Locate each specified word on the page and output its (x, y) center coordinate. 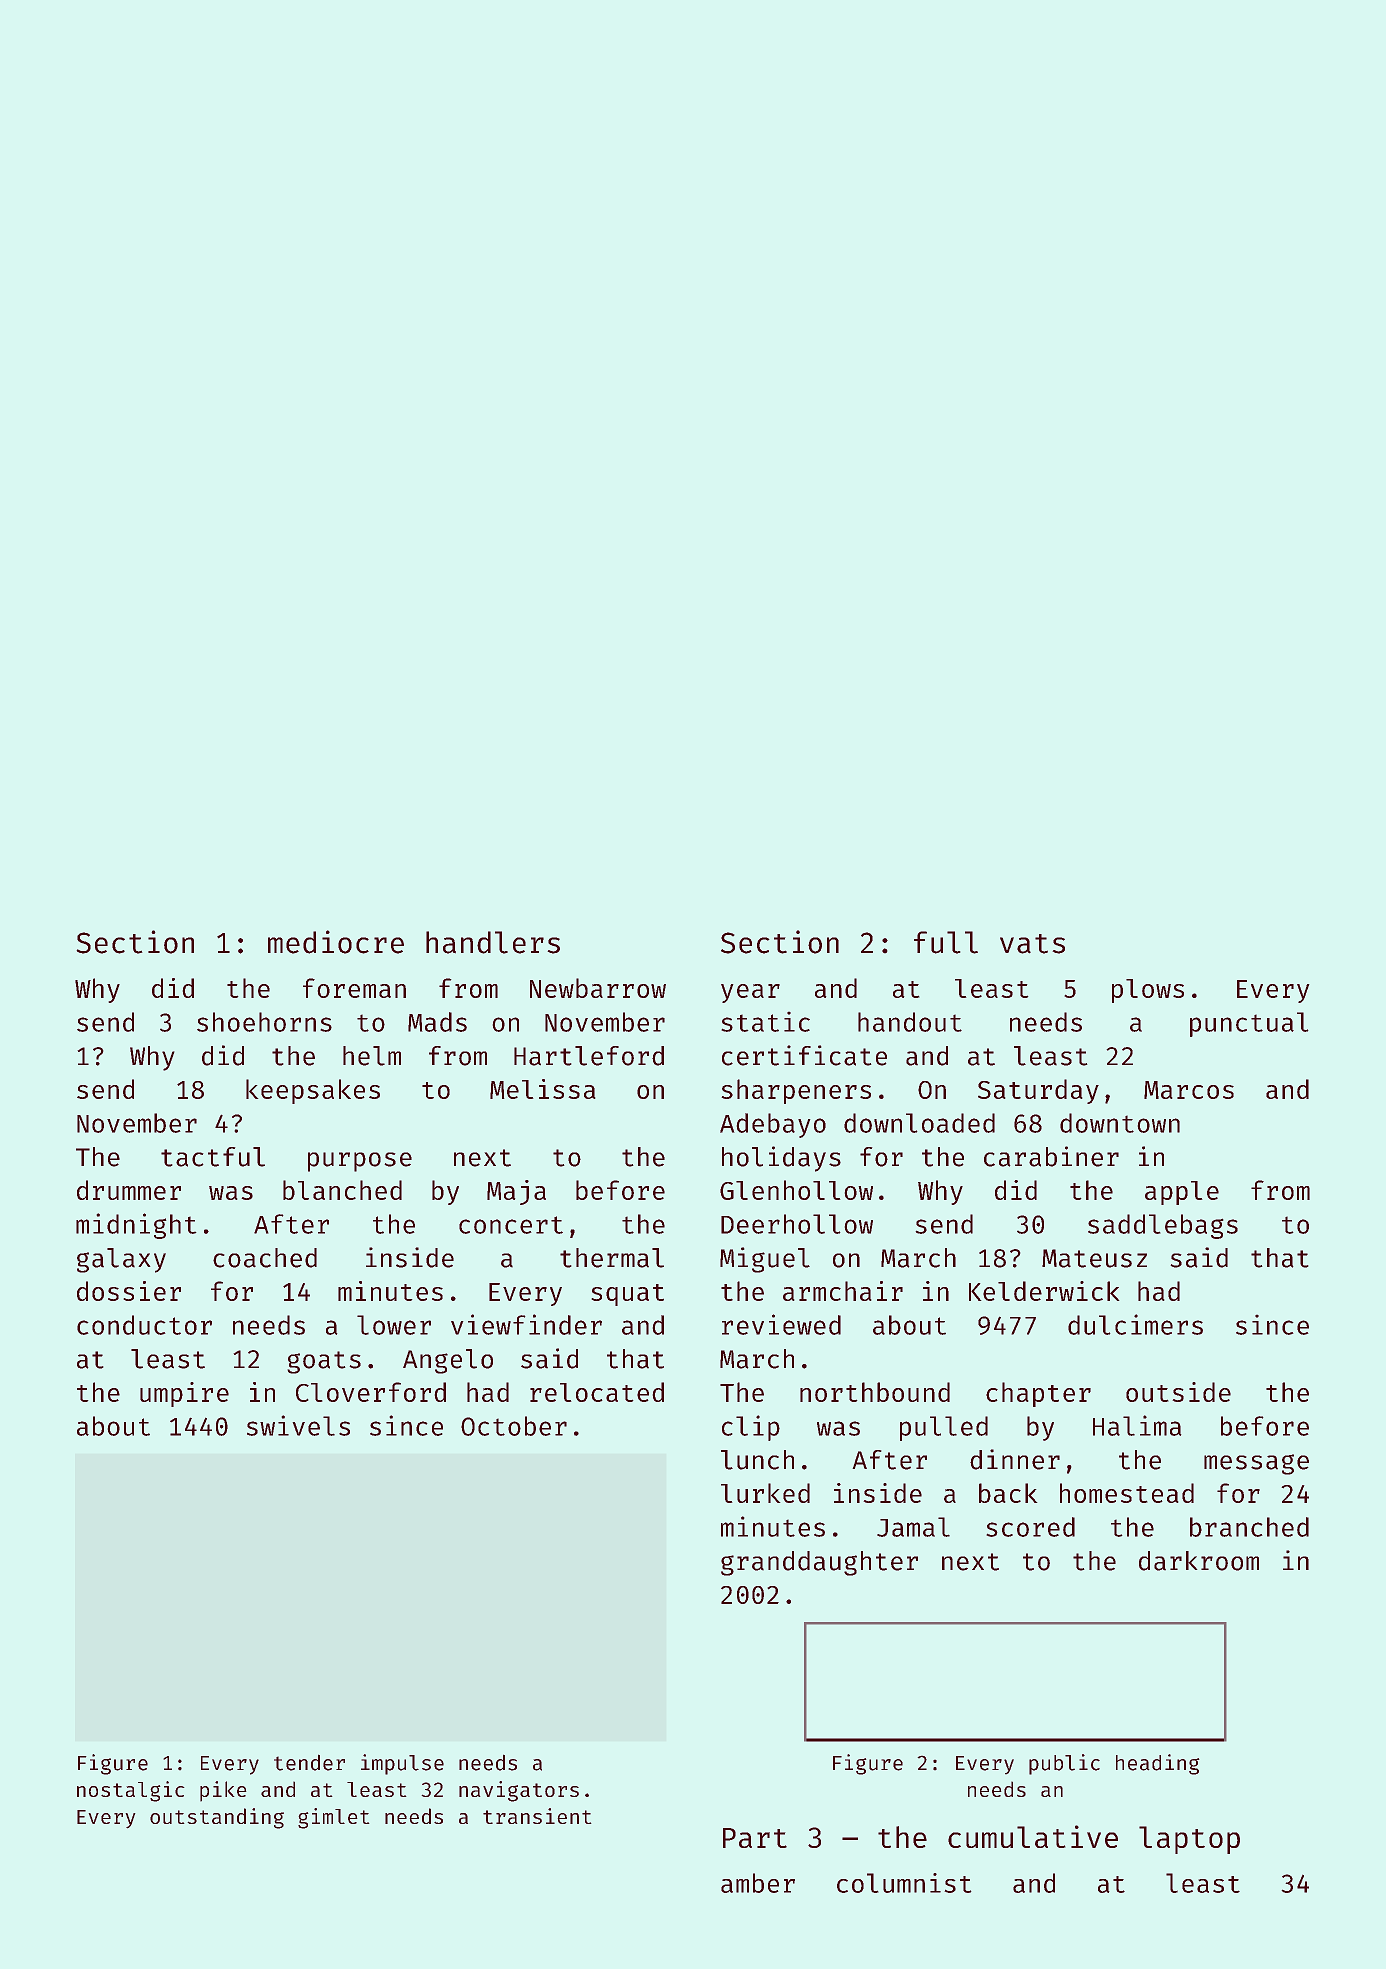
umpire (184, 1394)
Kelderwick (1044, 1291)
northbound (875, 1392)
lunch (757, 1460)
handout (910, 1022)
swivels (298, 1425)
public (1064, 1764)
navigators (519, 1791)
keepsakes (313, 1091)
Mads (437, 1022)
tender (309, 1763)
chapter (1038, 1394)
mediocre (336, 942)
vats (1032, 944)
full (946, 942)
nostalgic (130, 1791)
